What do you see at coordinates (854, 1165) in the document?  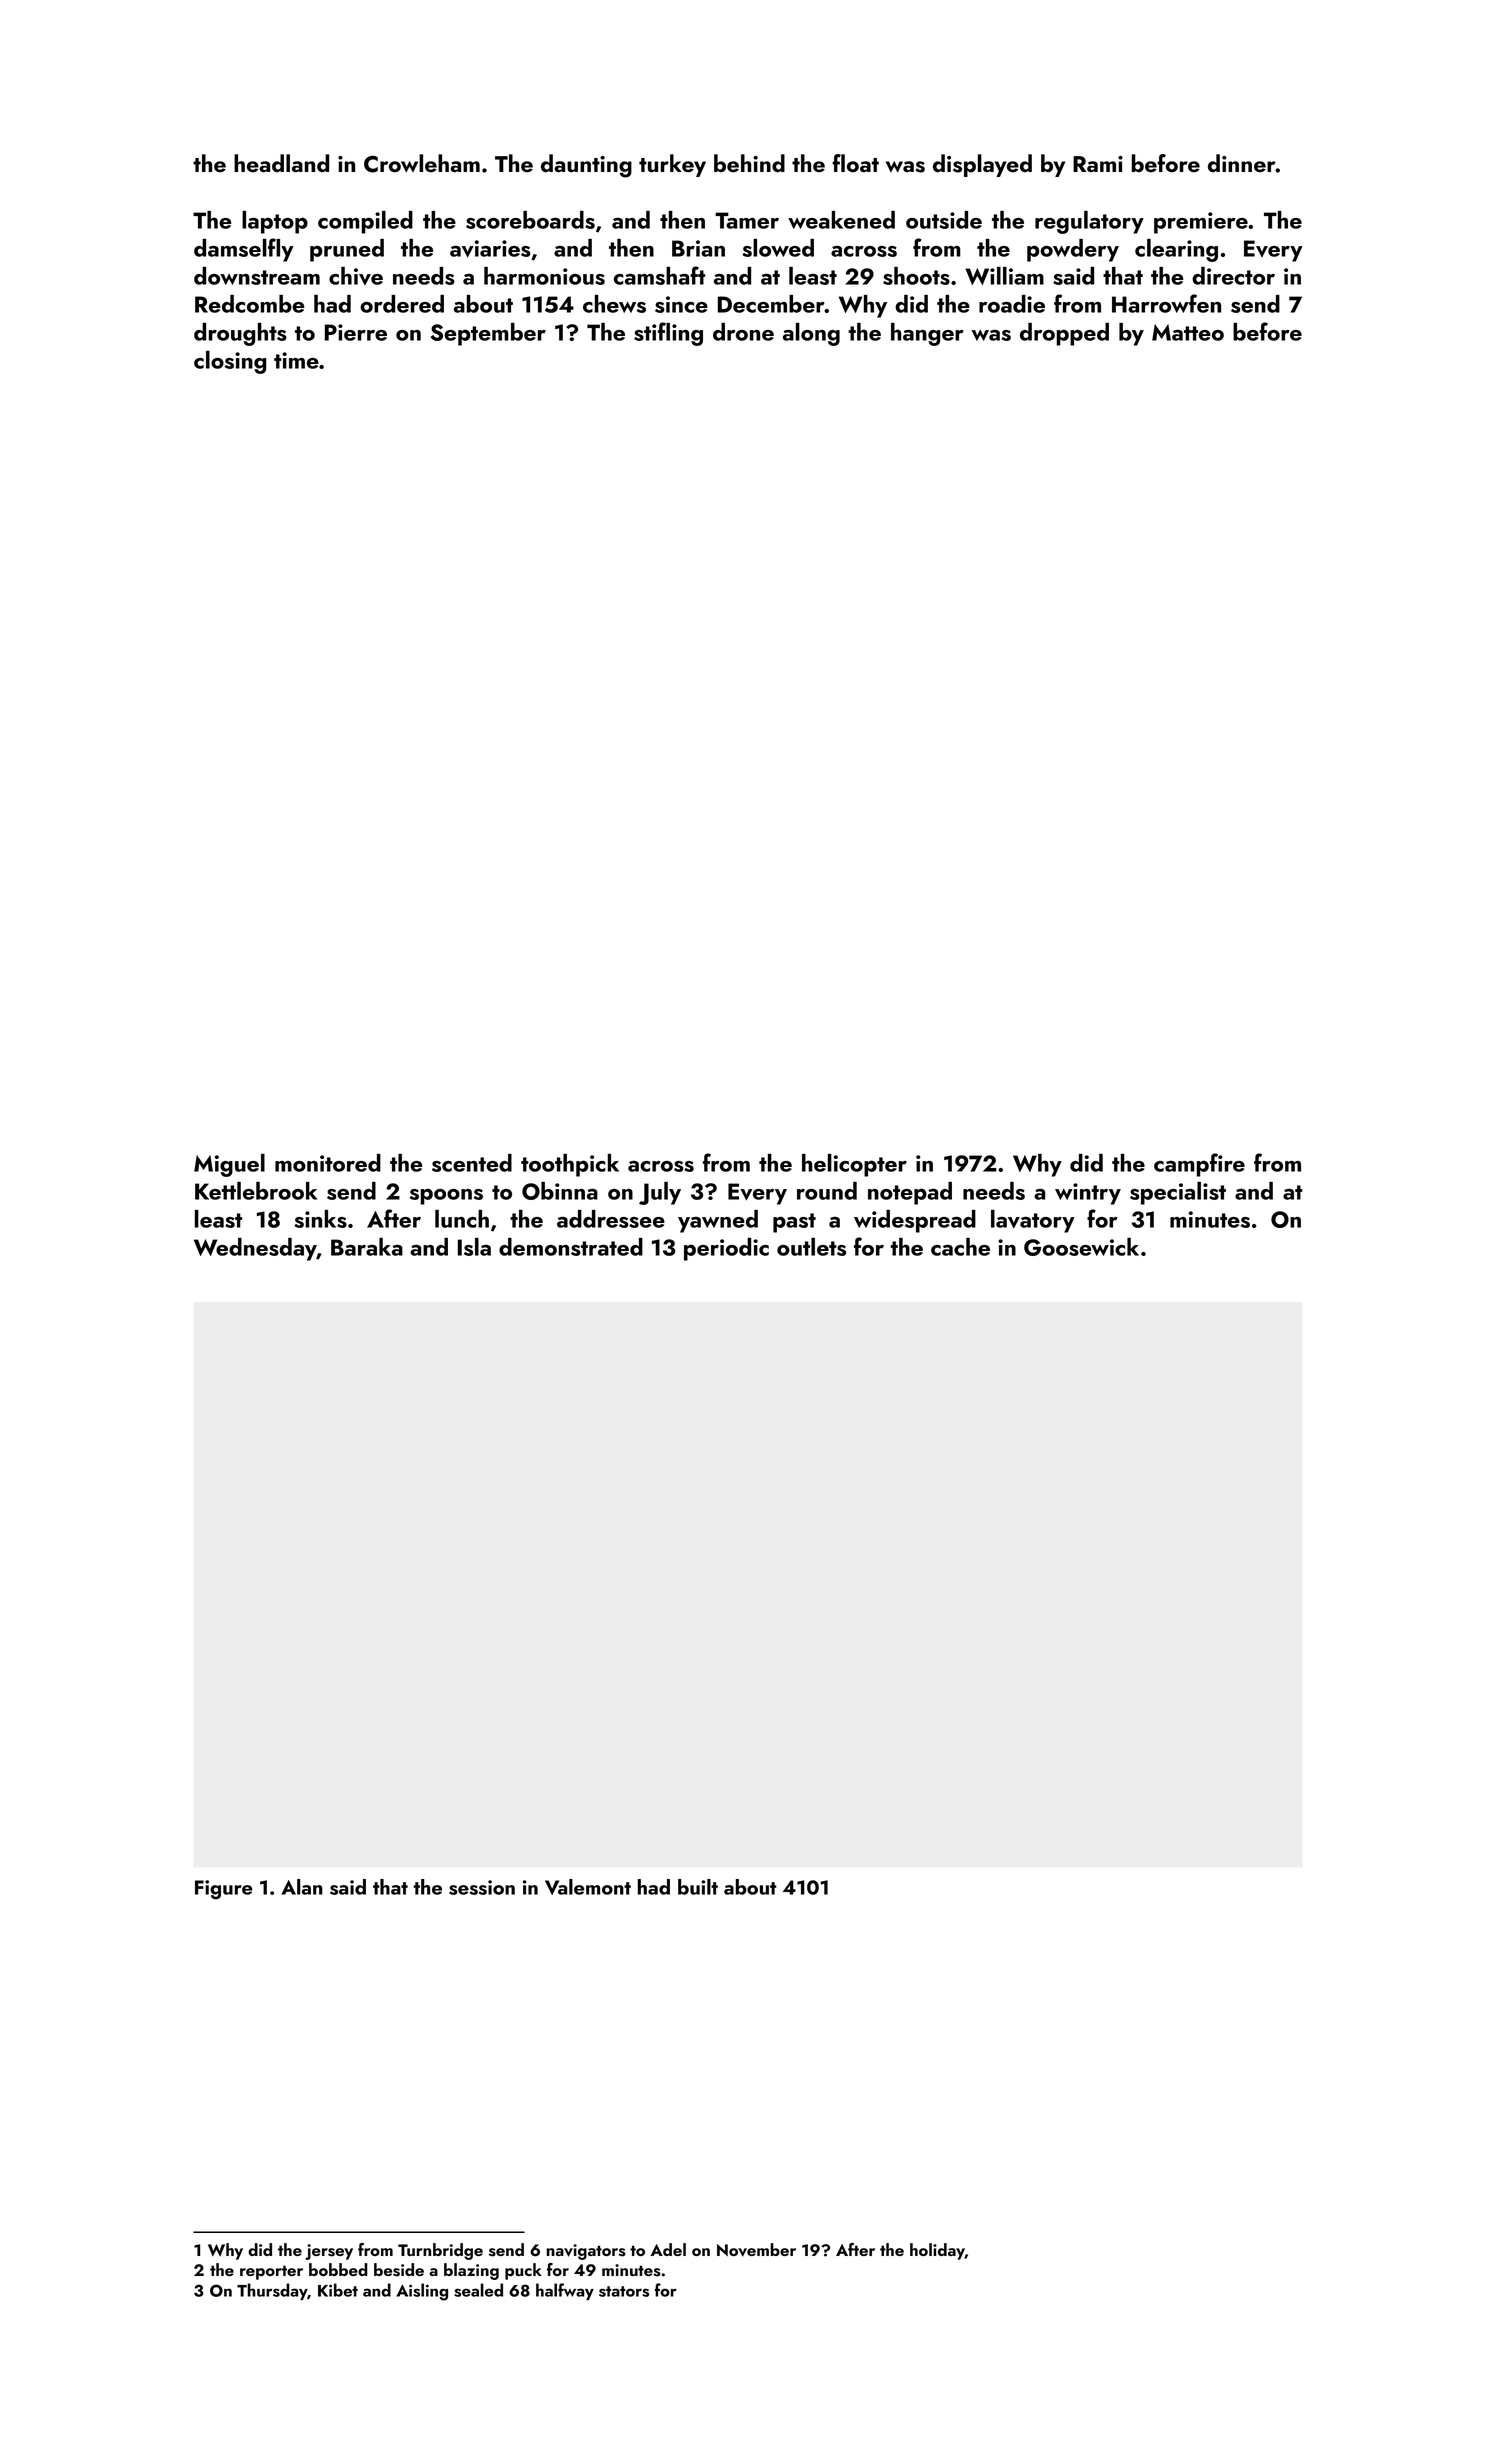 I see `helicopter` at bounding box center [854, 1165].
